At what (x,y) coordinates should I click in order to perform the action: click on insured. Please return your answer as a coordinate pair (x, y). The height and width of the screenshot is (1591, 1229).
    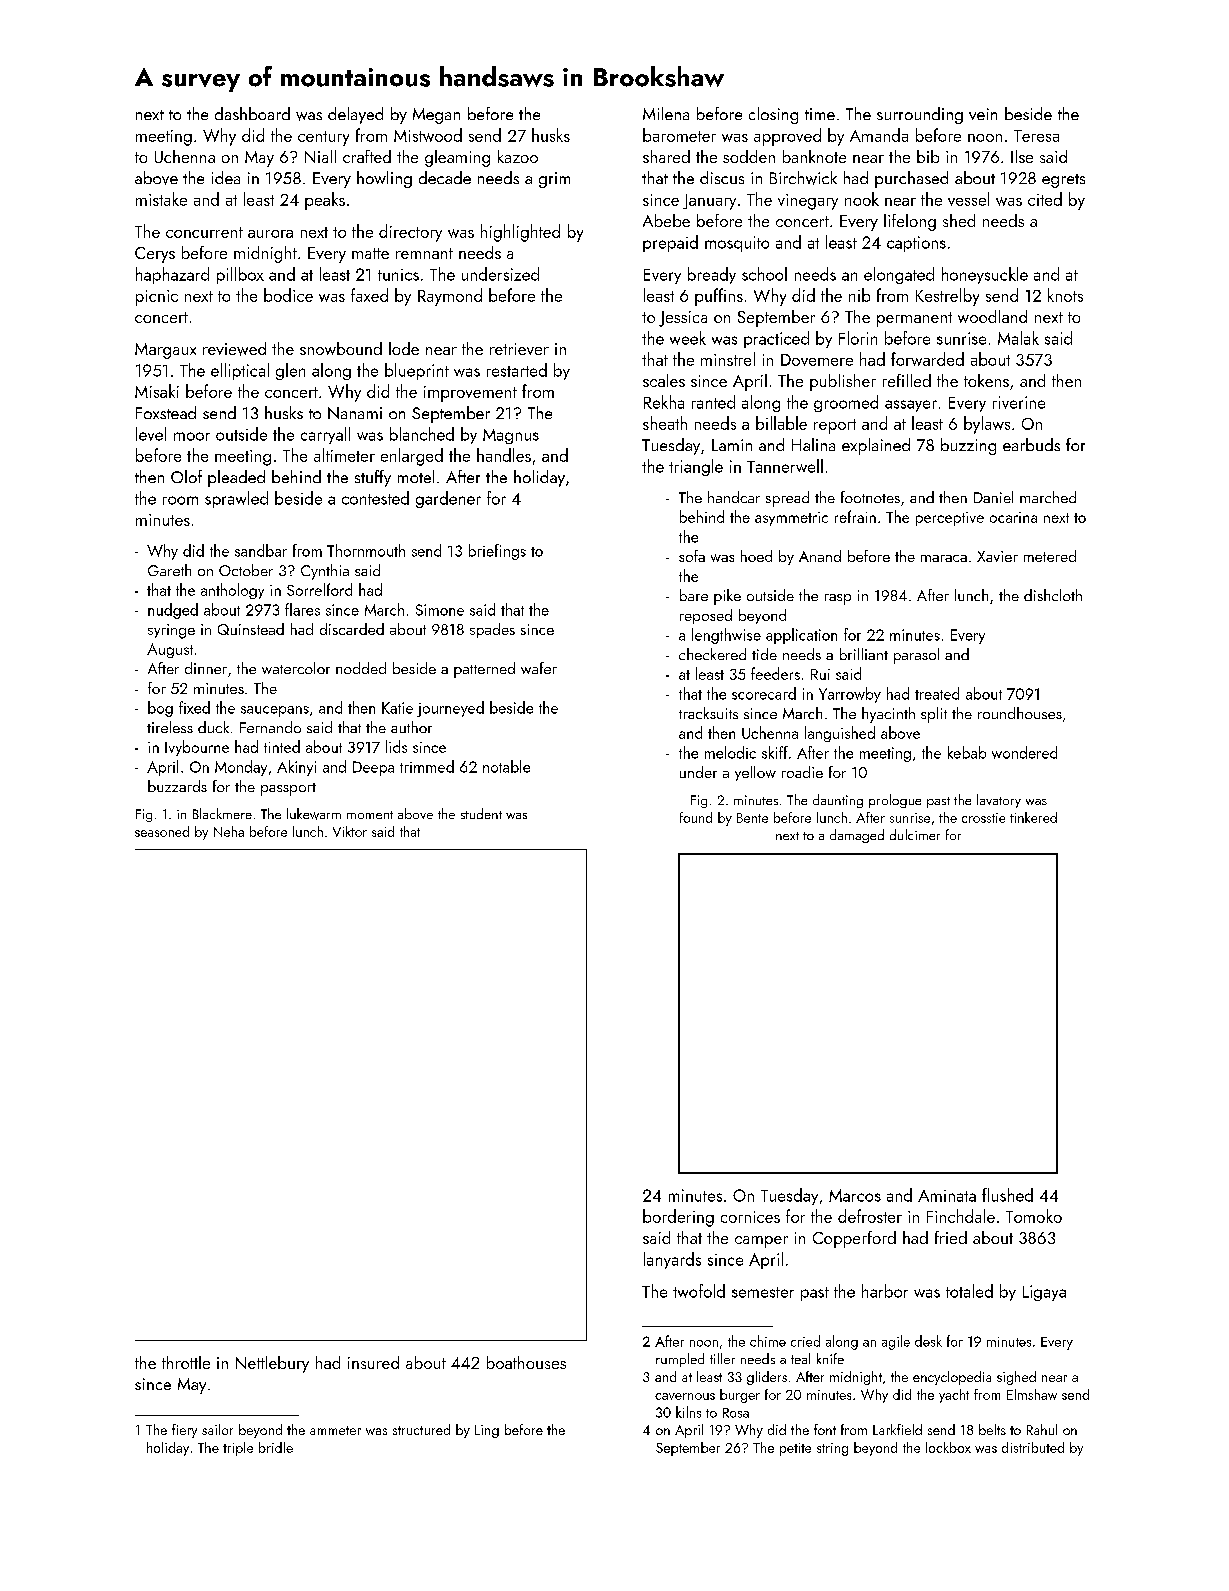
    Looking at the image, I should click on (373, 1362).
